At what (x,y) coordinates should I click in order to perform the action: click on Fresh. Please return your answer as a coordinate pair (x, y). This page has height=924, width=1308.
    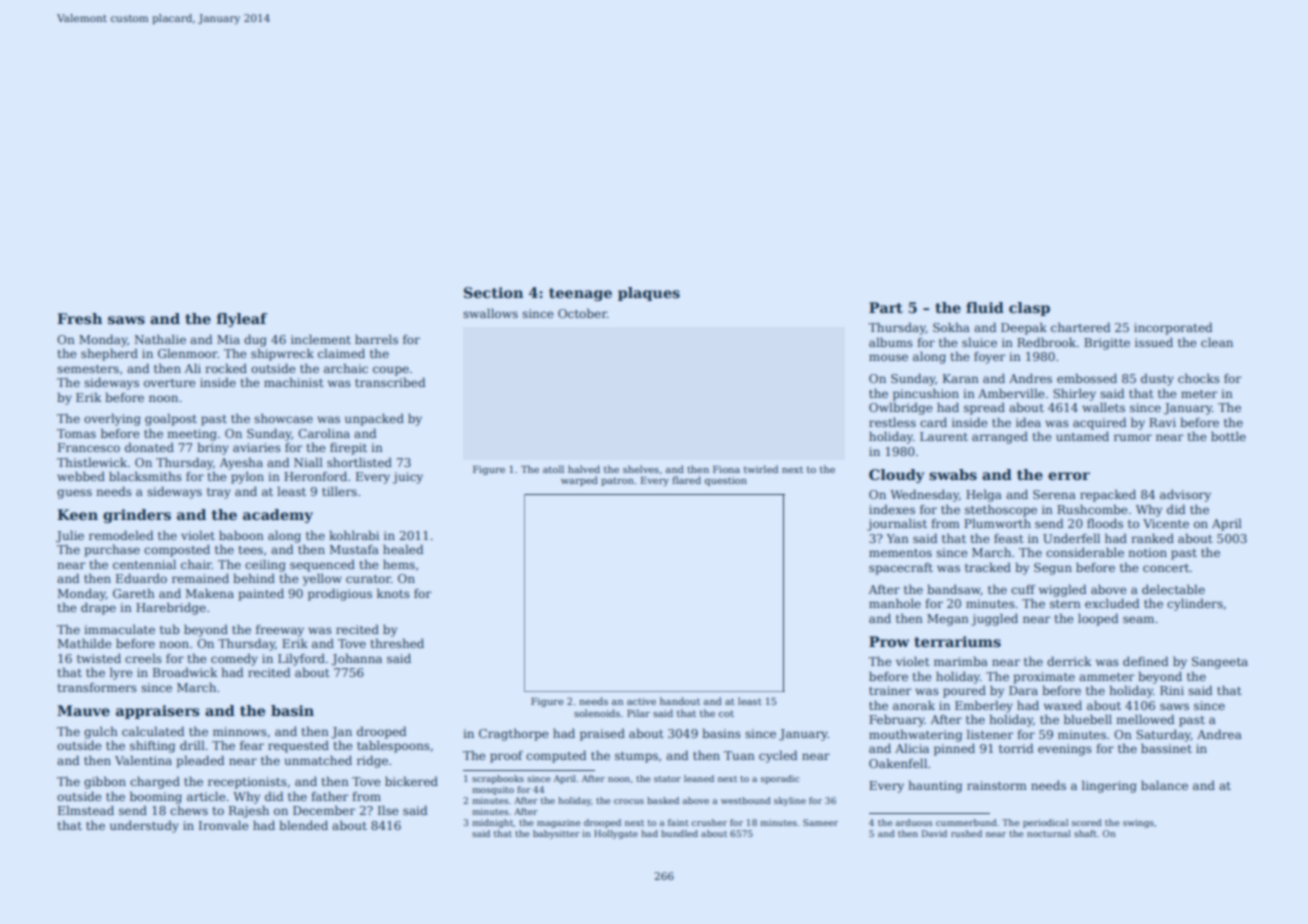
    Looking at the image, I should click on (79, 318).
